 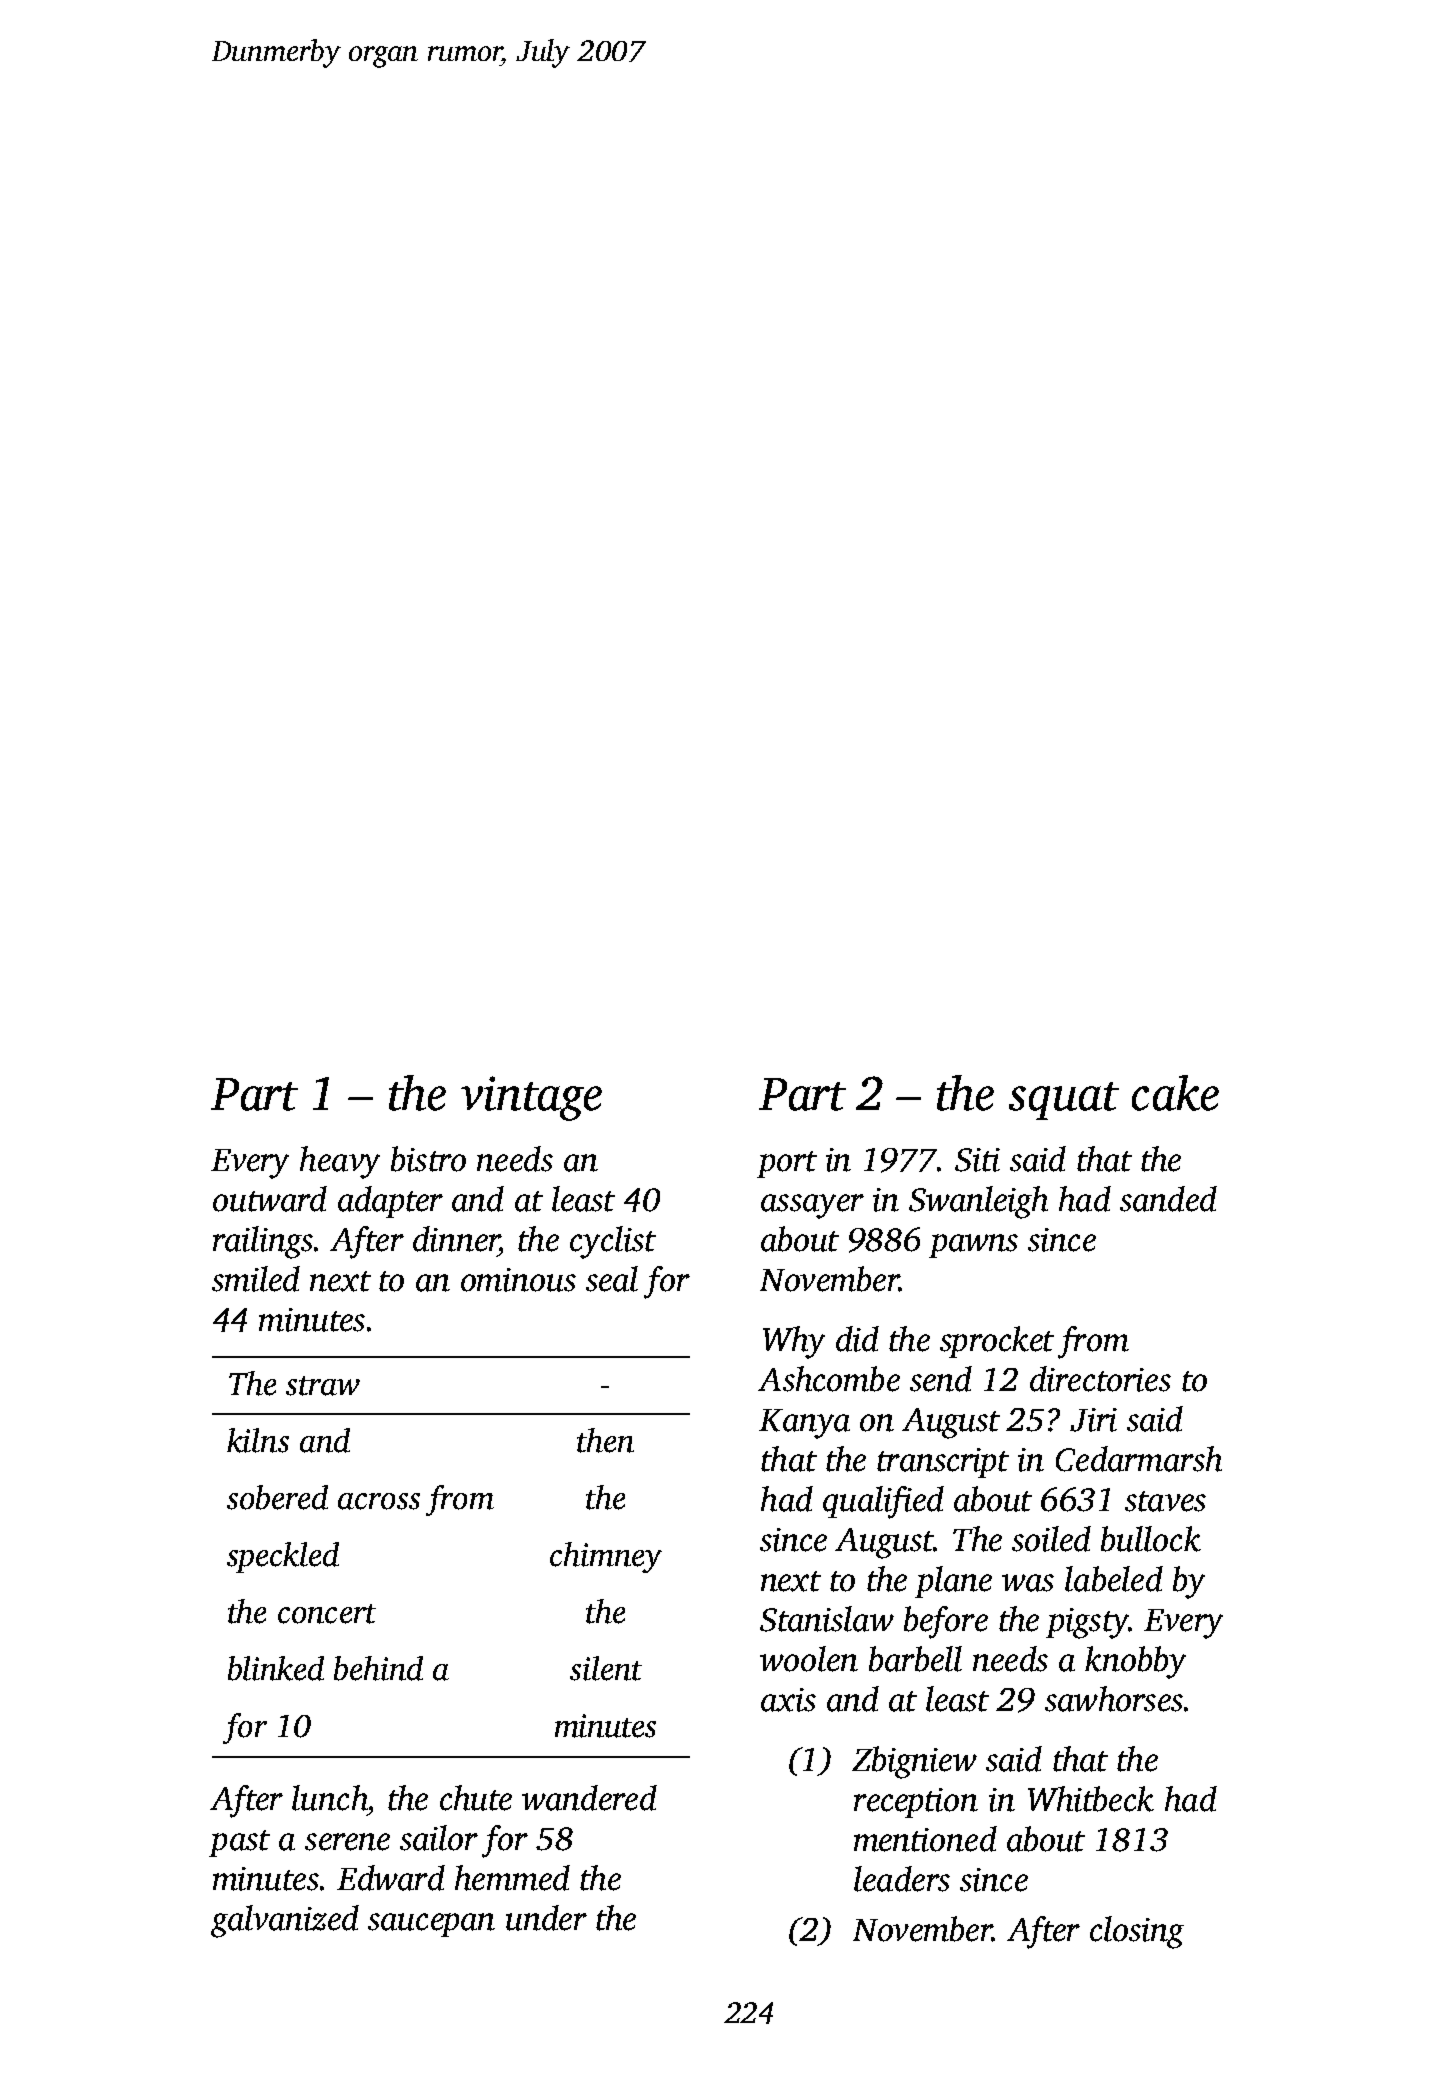 I want to click on blinked, so click(x=276, y=1668).
